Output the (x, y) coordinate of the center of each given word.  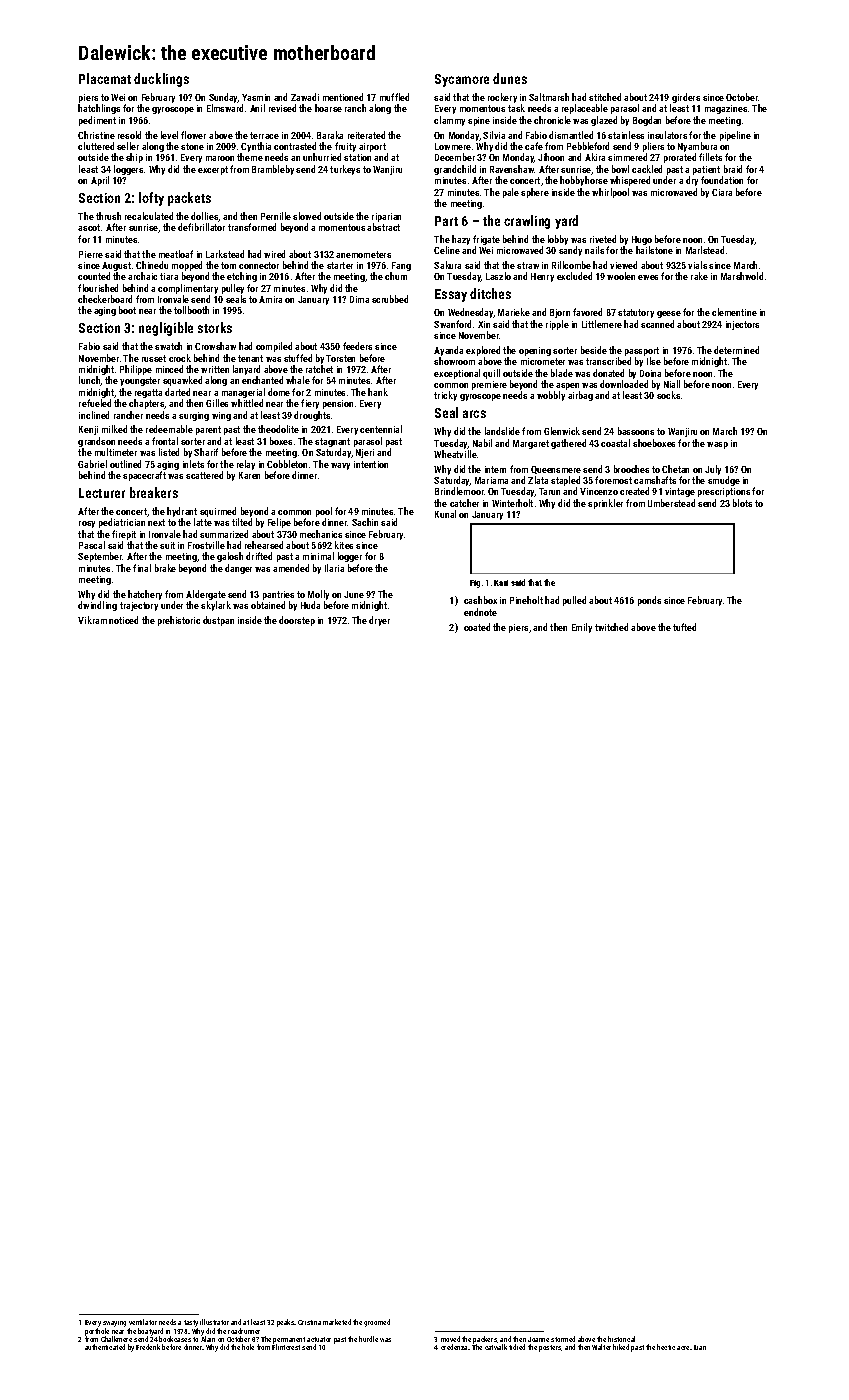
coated (477, 627)
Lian (700, 1347)
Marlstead (705, 250)
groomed (377, 1323)
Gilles (217, 403)
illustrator (214, 1322)
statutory (636, 313)
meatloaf (176, 254)
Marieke (514, 312)
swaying (114, 1324)
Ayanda (448, 351)
